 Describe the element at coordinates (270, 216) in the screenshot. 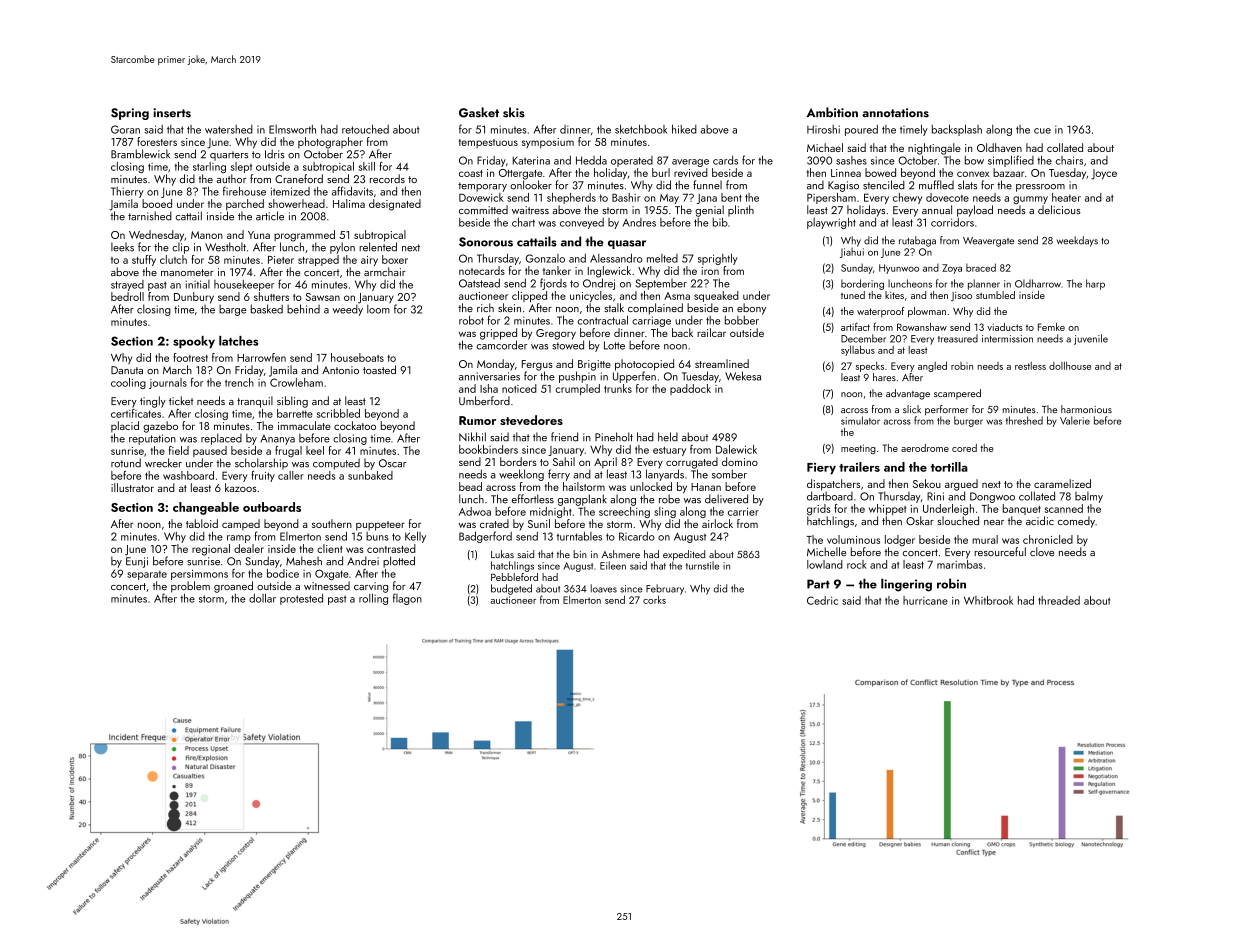

I see `article` at that location.
